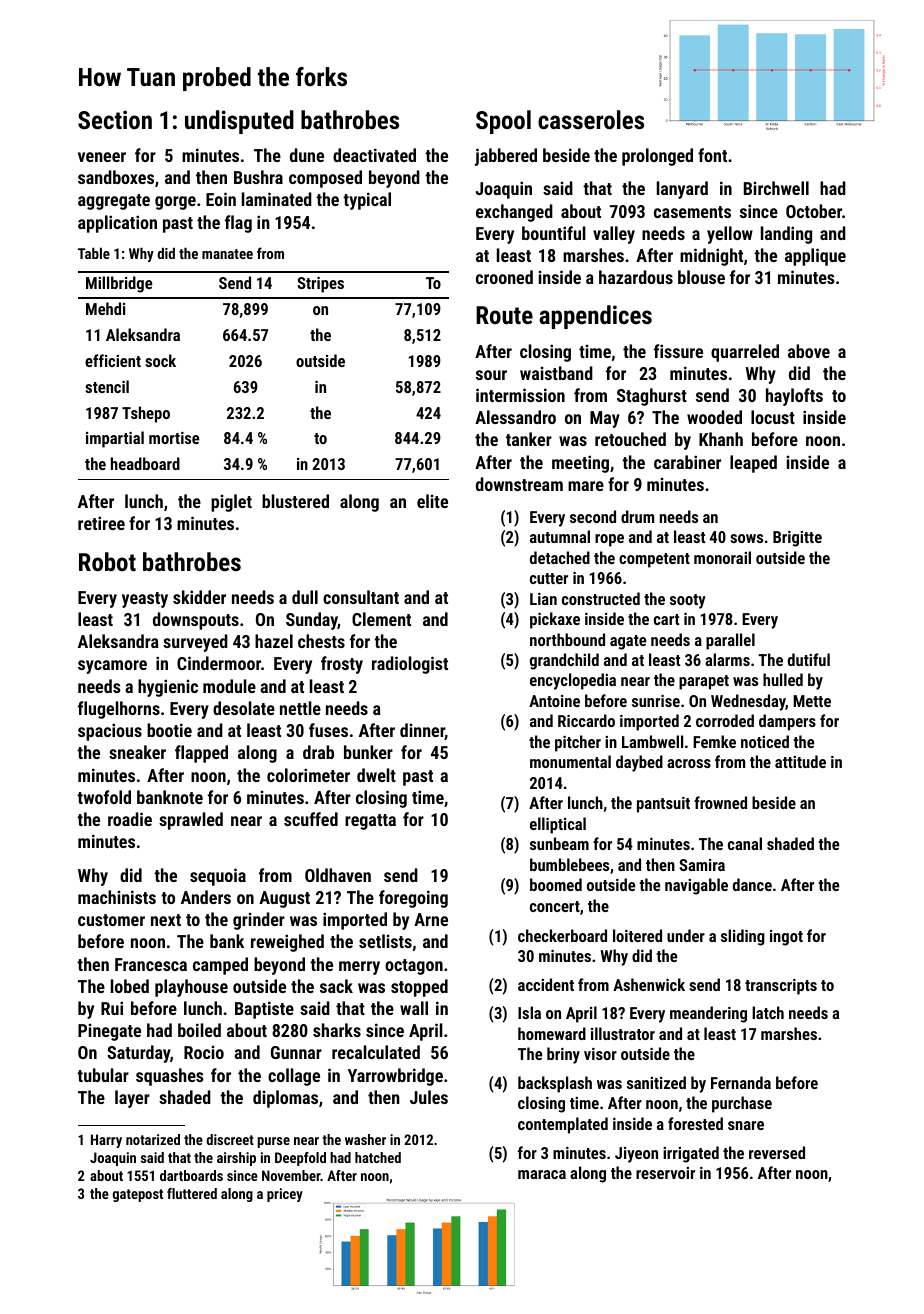 This image has height=1314, width=924. What do you see at coordinates (591, 119) in the image?
I see `casseroles` at bounding box center [591, 119].
